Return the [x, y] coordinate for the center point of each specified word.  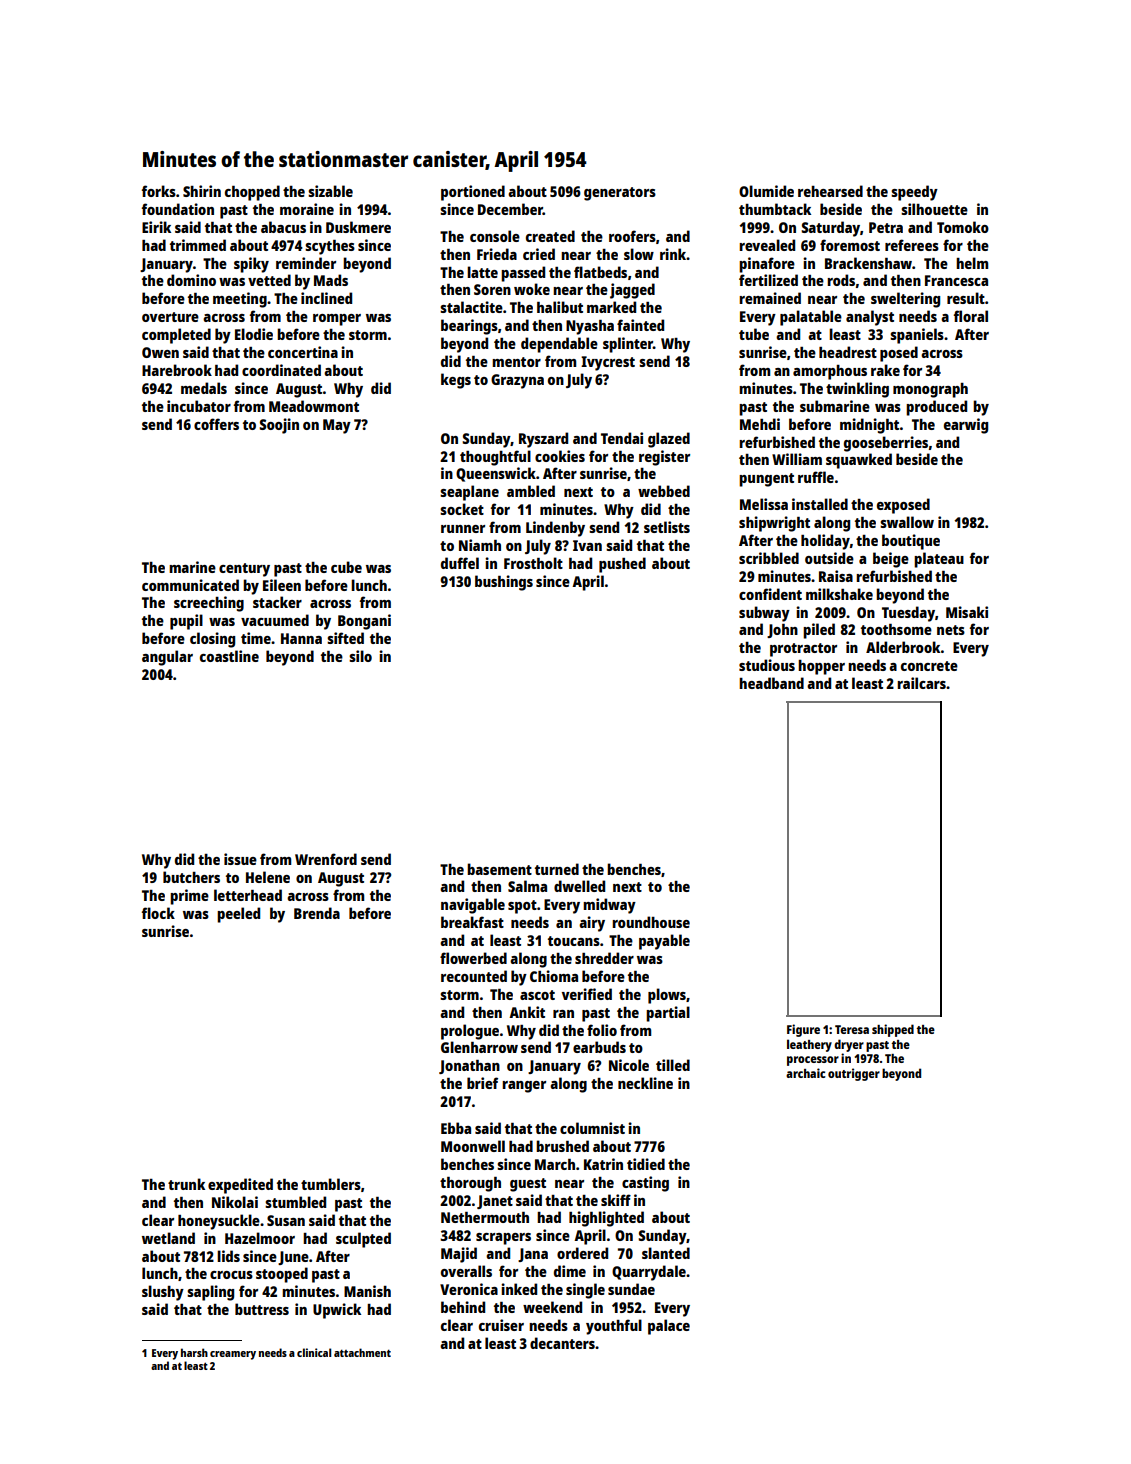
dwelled [579, 886]
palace [669, 1327]
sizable [330, 191]
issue [240, 859]
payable [664, 942]
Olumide [766, 191]
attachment [362, 1352]
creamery [233, 1355]
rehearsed [830, 191]
